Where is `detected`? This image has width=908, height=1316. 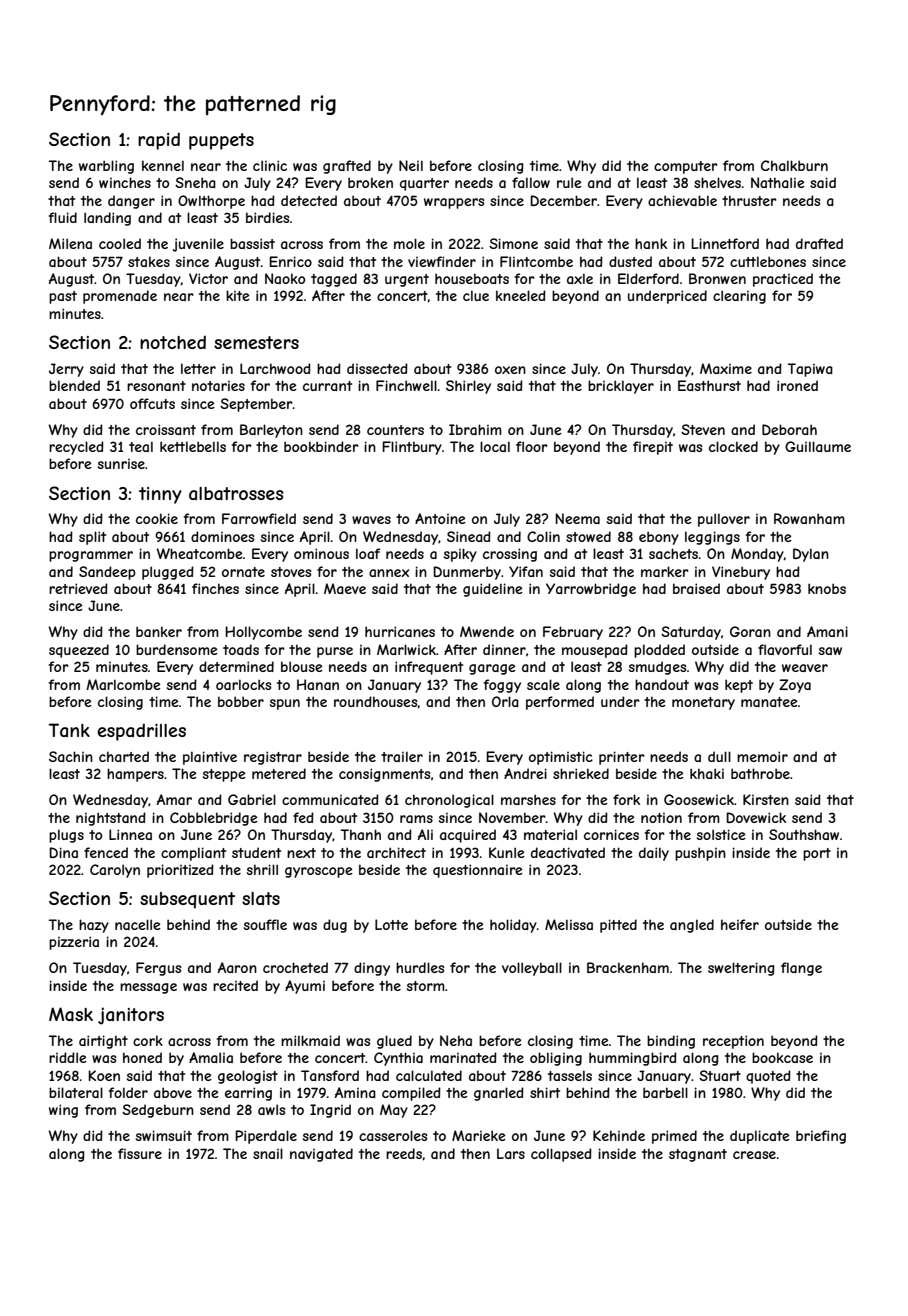
detected is located at coordinates (309, 200).
